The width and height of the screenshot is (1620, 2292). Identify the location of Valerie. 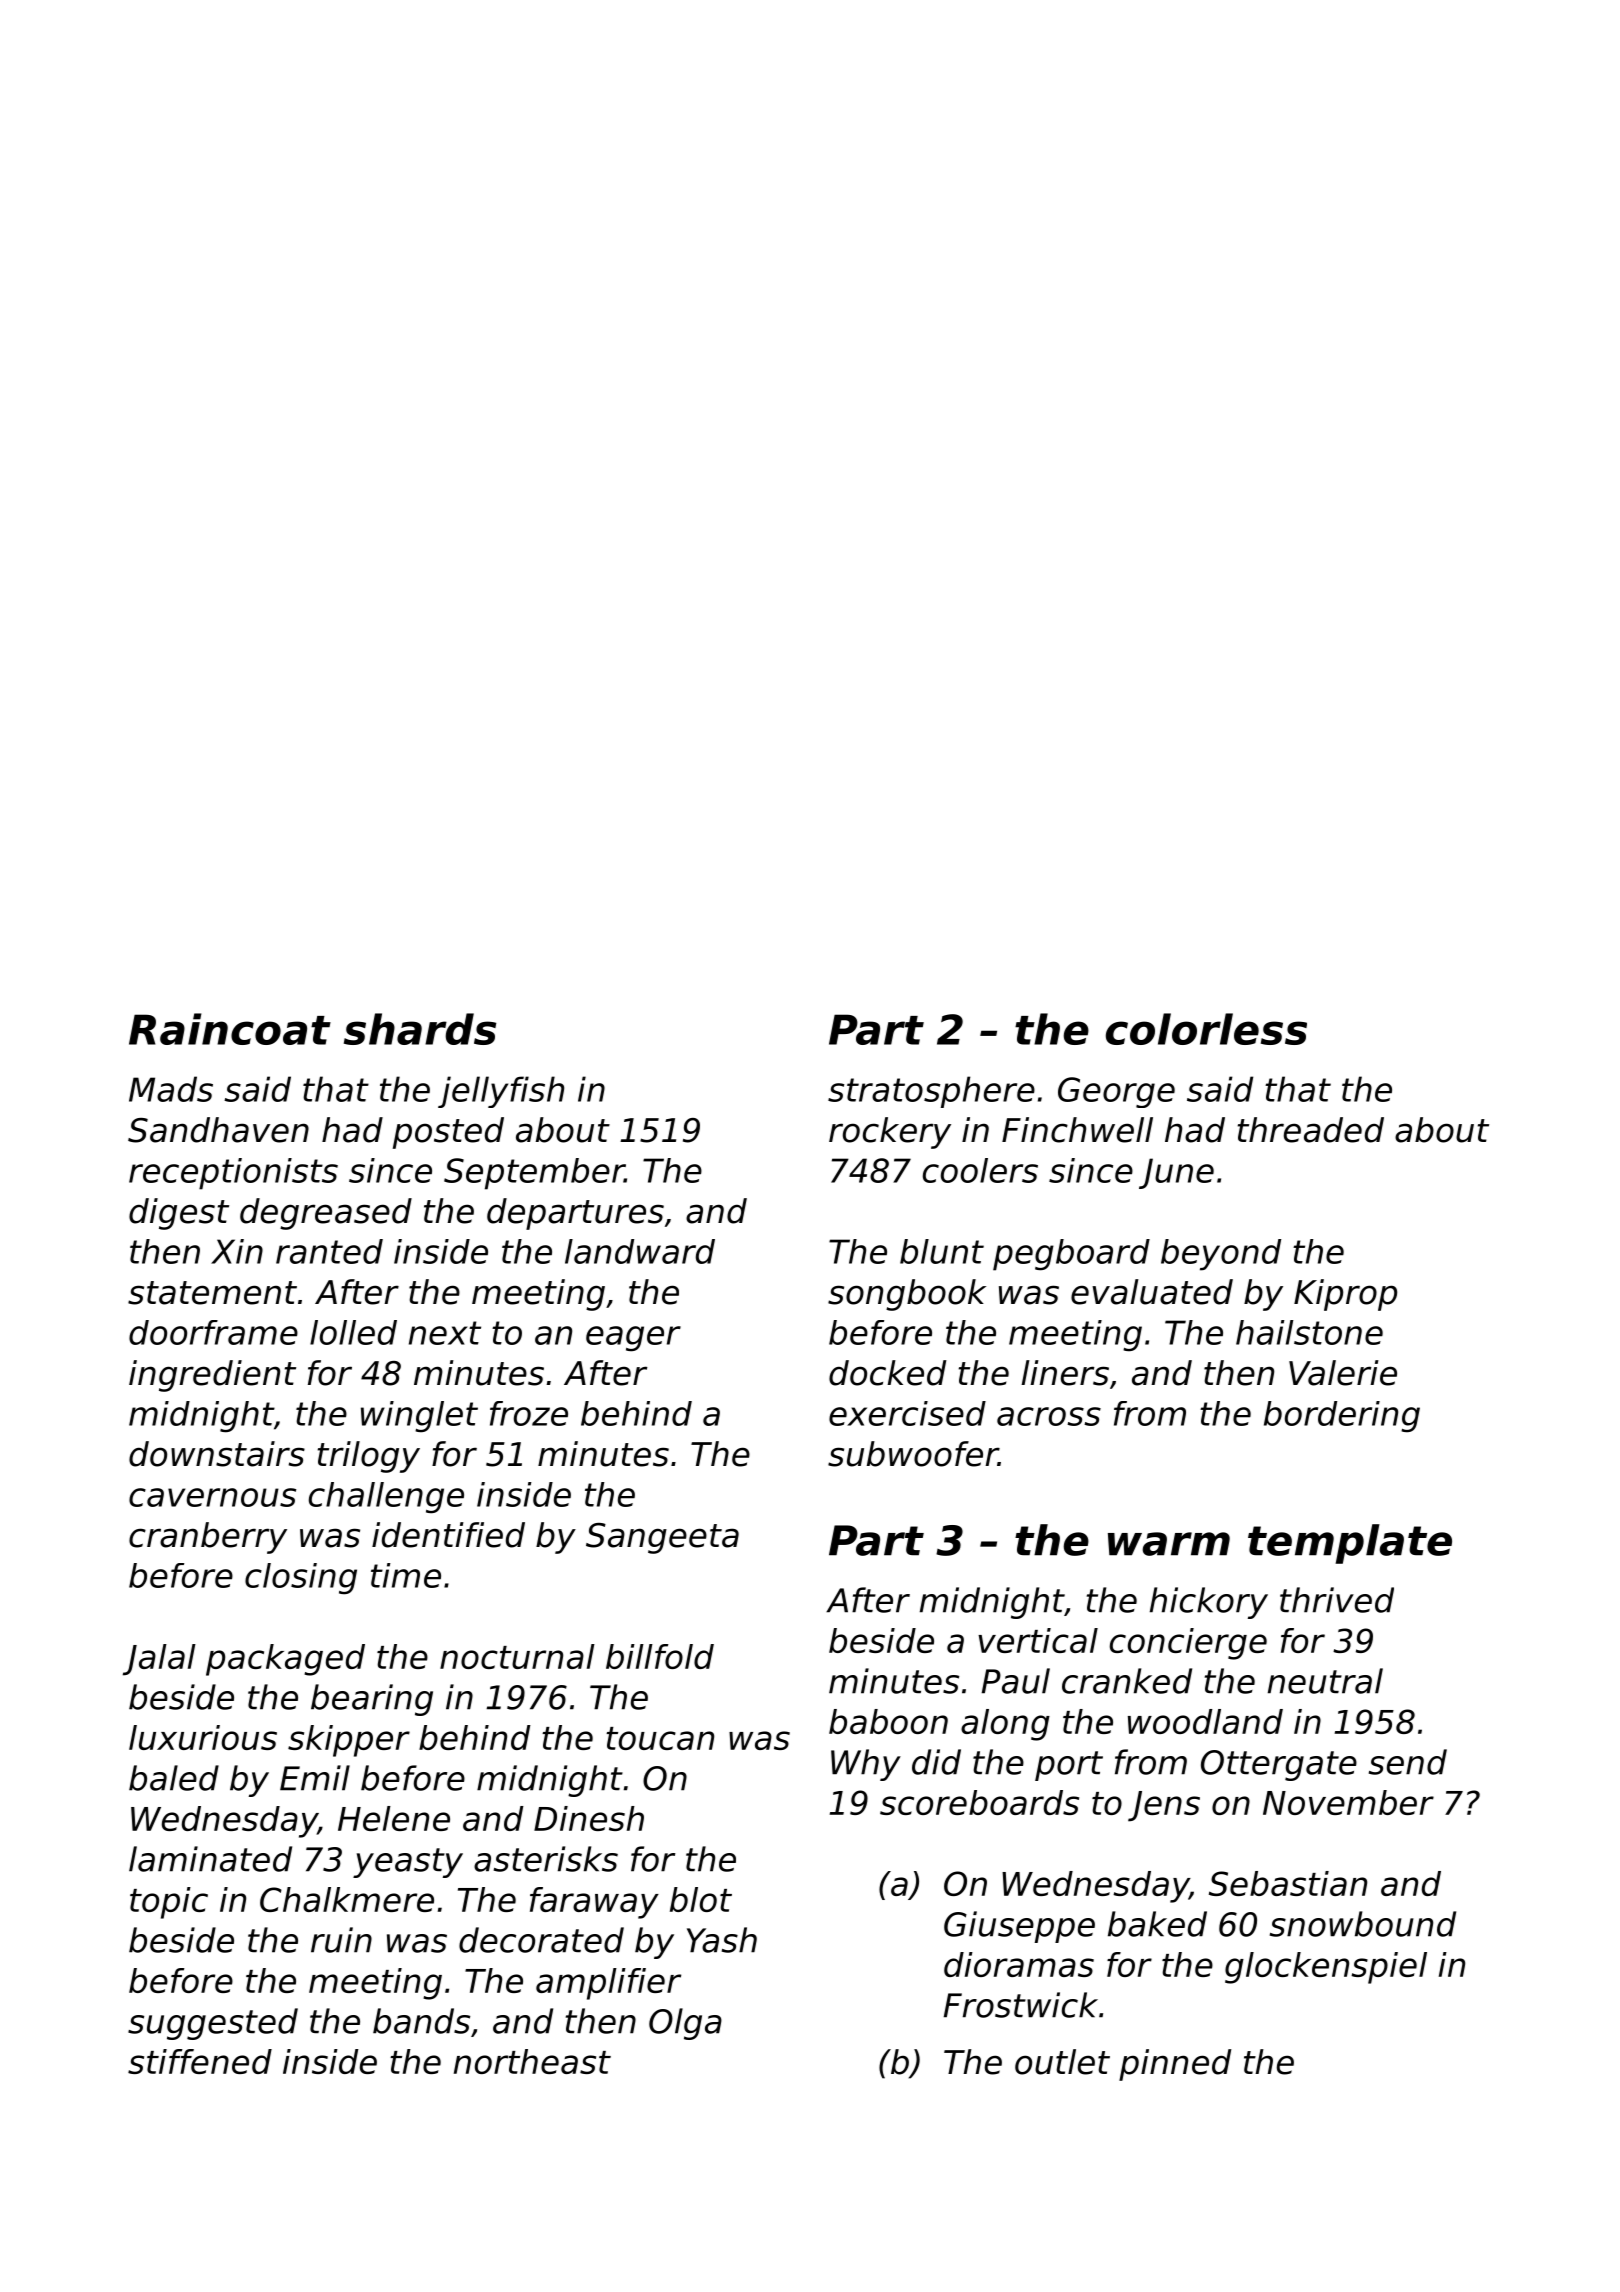
(1343, 1373).
